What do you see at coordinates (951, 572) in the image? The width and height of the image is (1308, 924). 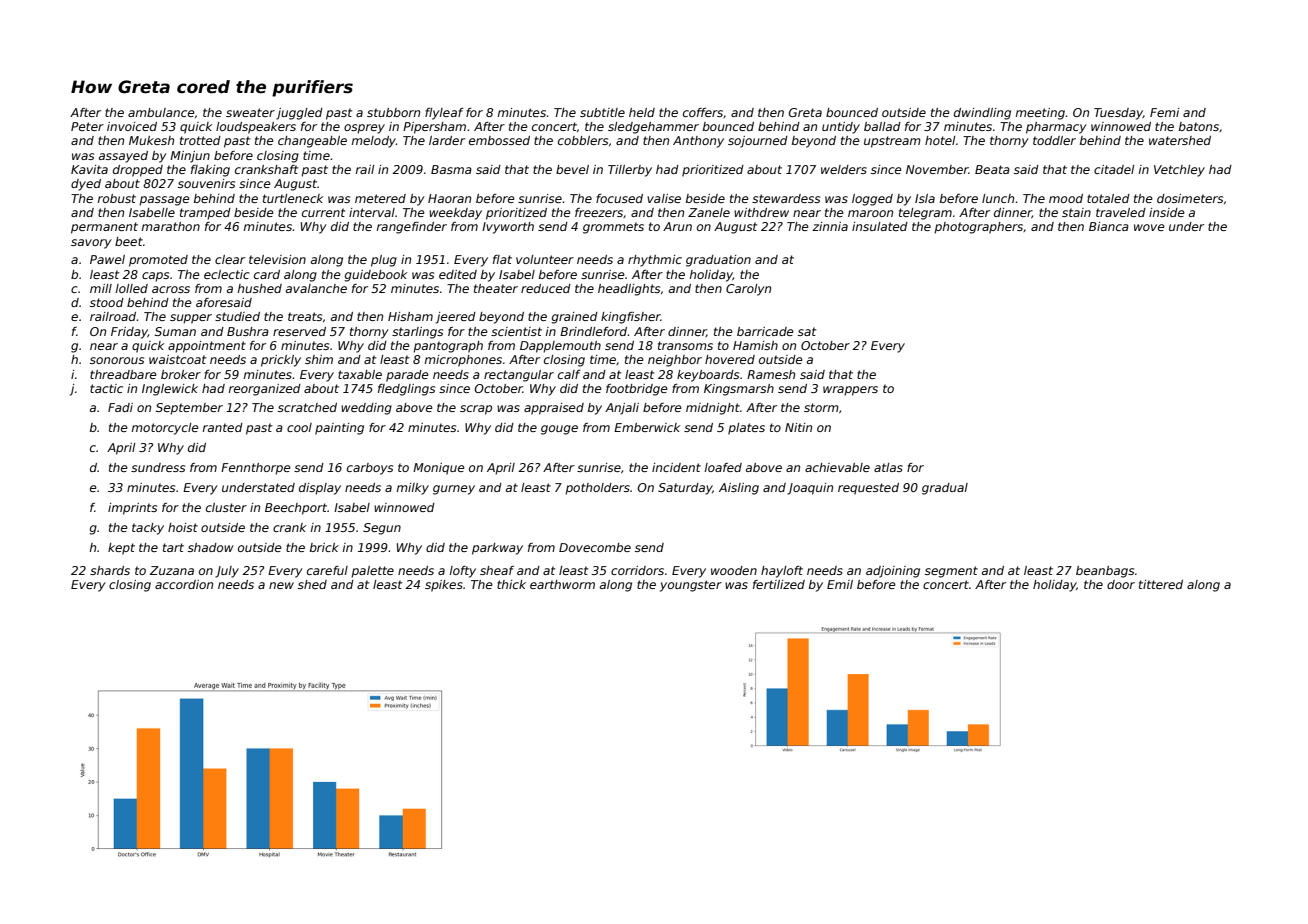 I see `segment` at bounding box center [951, 572].
